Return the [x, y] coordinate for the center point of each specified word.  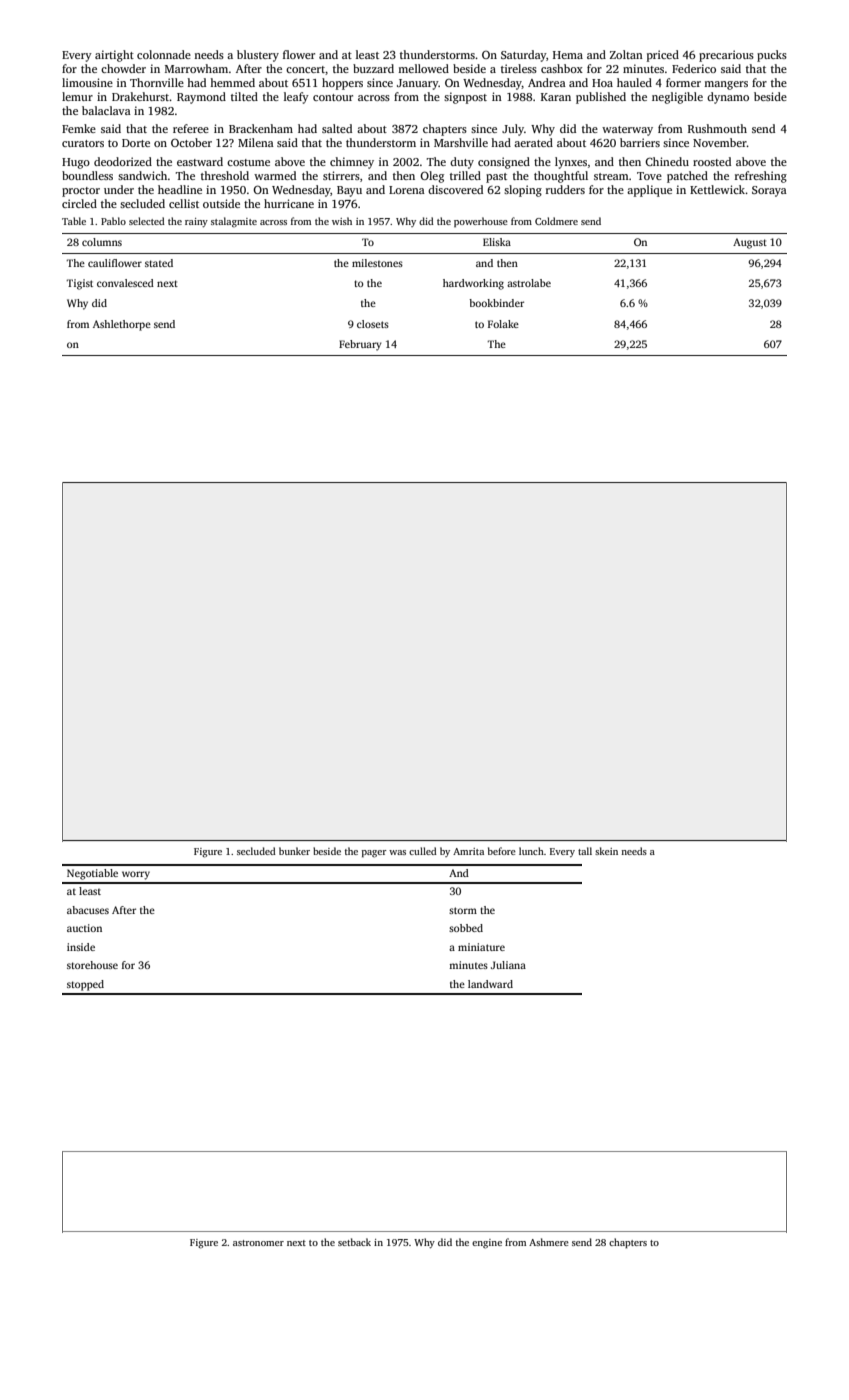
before [502, 851]
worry [136, 875]
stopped [85, 985]
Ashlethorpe [122, 325]
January [418, 84]
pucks [772, 56]
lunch [531, 851]
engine [487, 1244]
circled [79, 203]
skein [606, 851]
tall [585, 851]
